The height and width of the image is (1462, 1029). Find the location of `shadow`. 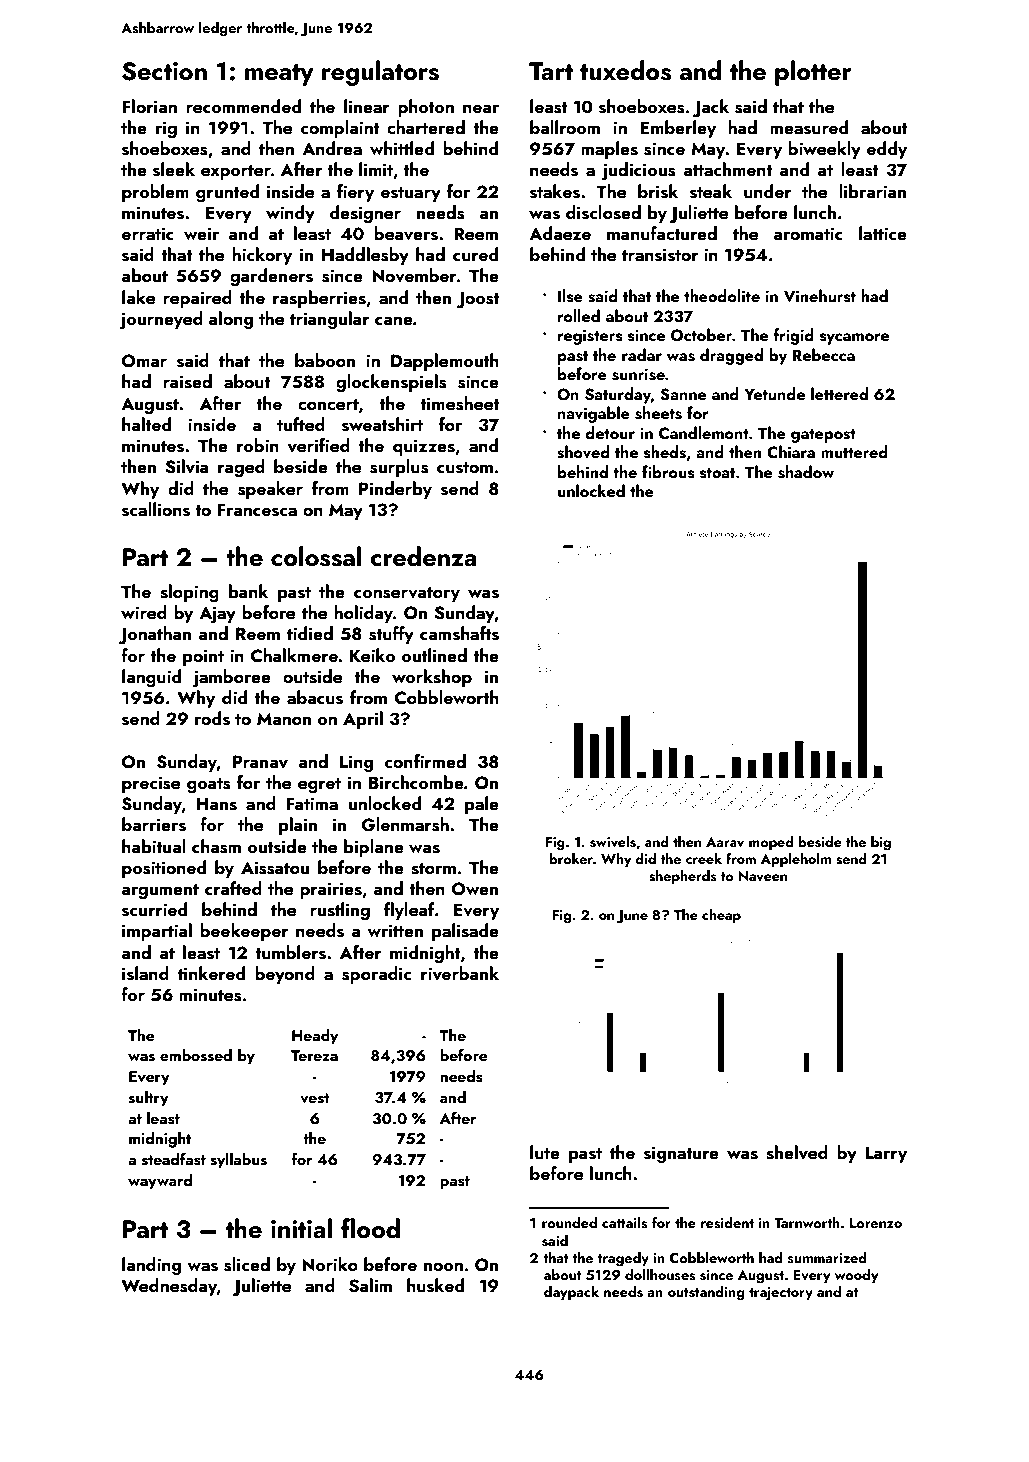

shadow is located at coordinates (806, 472).
